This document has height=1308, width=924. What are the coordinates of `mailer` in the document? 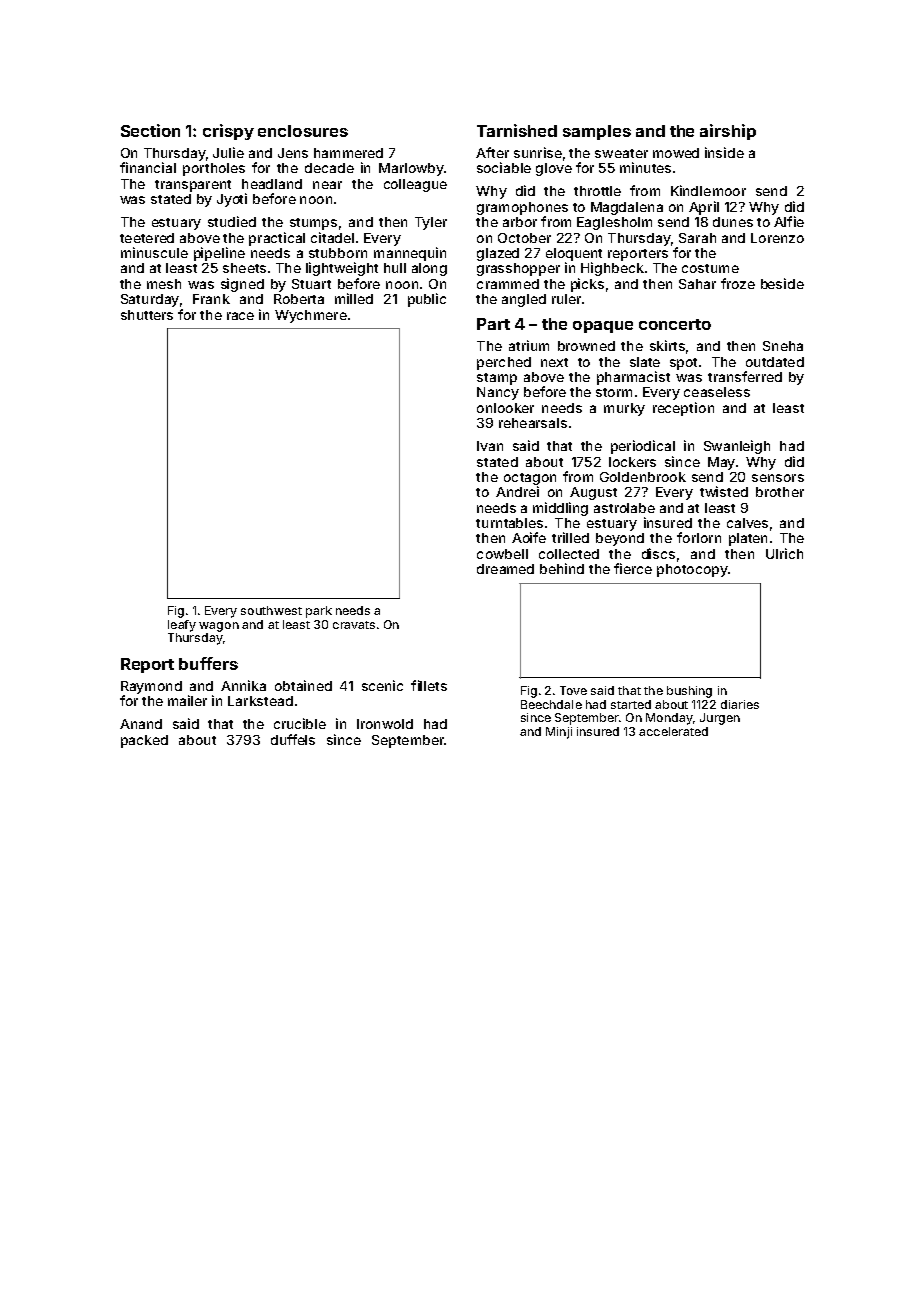 It's located at (187, 700).
